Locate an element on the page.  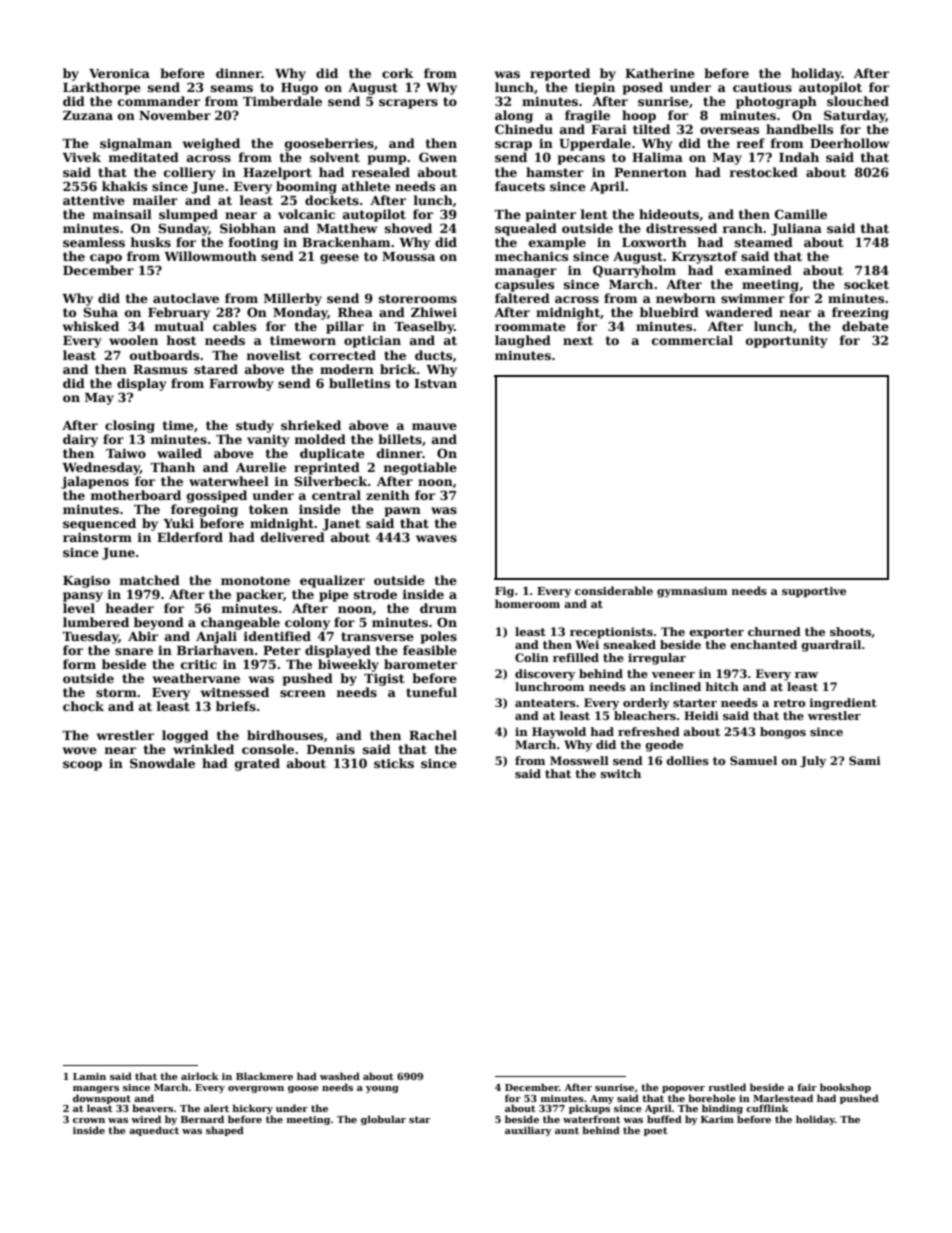
rustled is located at coordinates (727, 1087).
